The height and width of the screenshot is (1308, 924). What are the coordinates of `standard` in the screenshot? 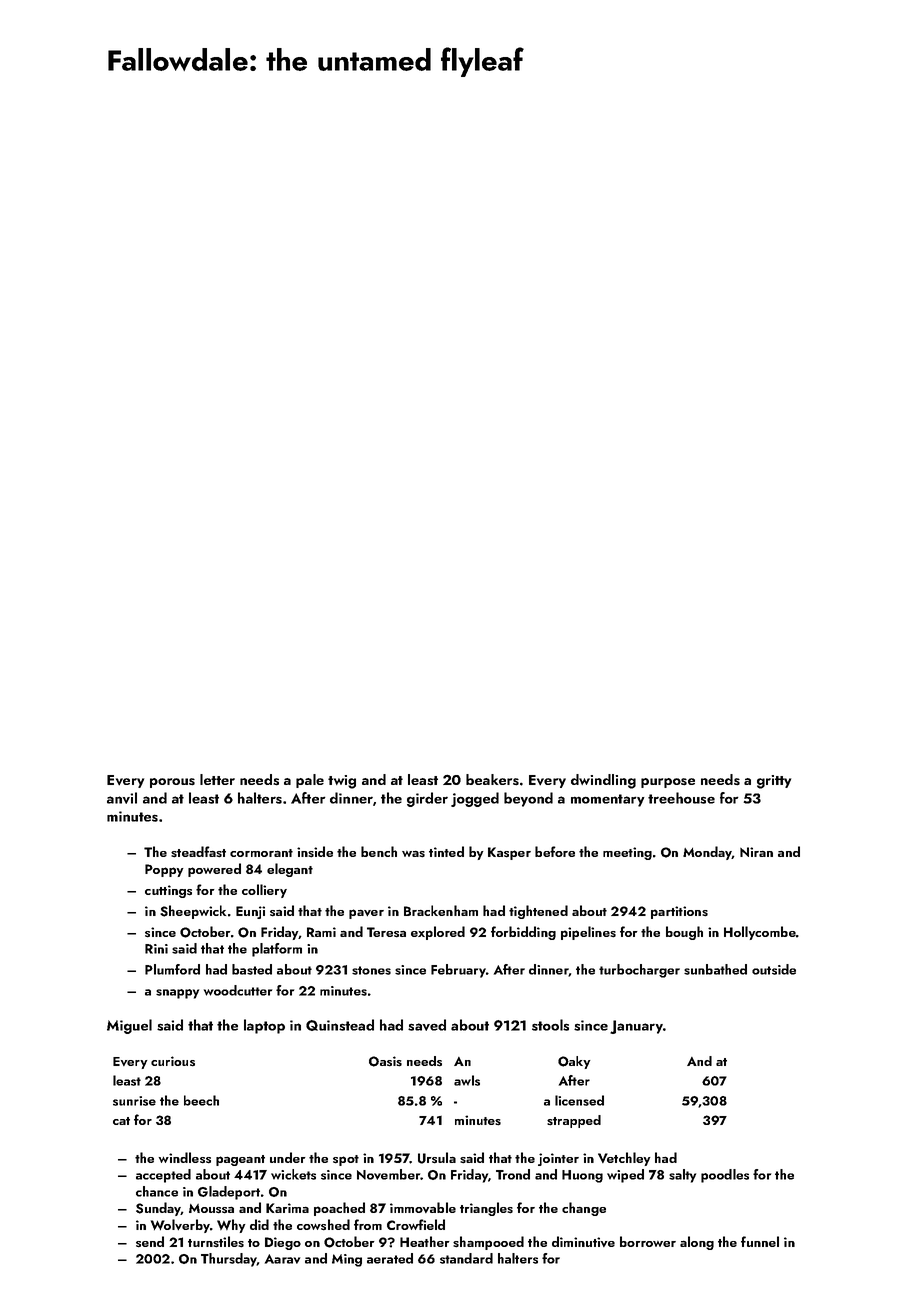 It's located at (466, 1258).
